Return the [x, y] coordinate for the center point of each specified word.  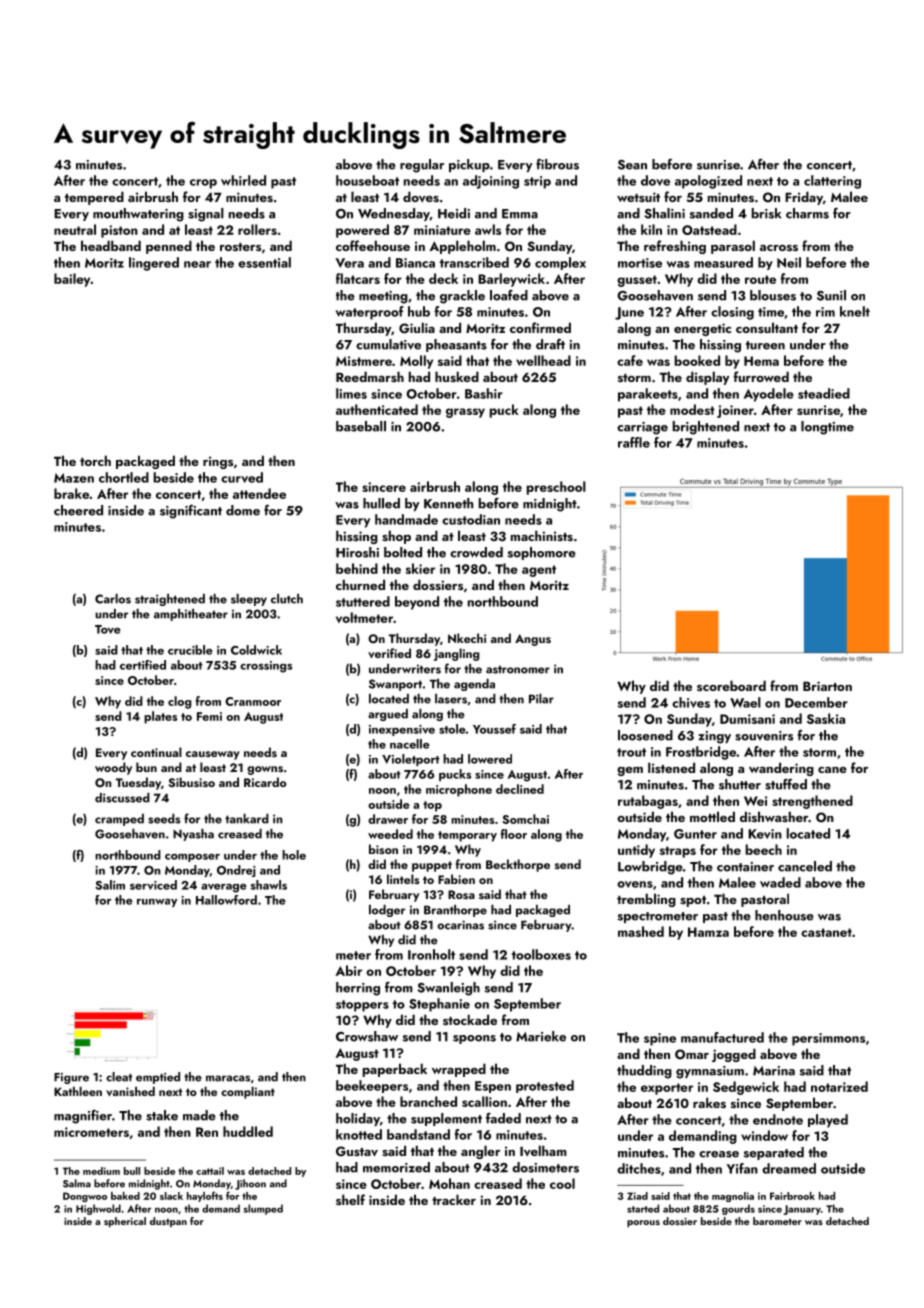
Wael [745, 702]
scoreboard [731, 685]
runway [157, 903]
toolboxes [541, 954]
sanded [711, 213]
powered [362, 231]
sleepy [249, 600]
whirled [243, 180]
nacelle [410, 744]
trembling [646, 900]
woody [113, 768]
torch [95, 460]
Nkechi [467, 638]
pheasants [456, 345]
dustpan [168, 1222]
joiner [735, 411]
